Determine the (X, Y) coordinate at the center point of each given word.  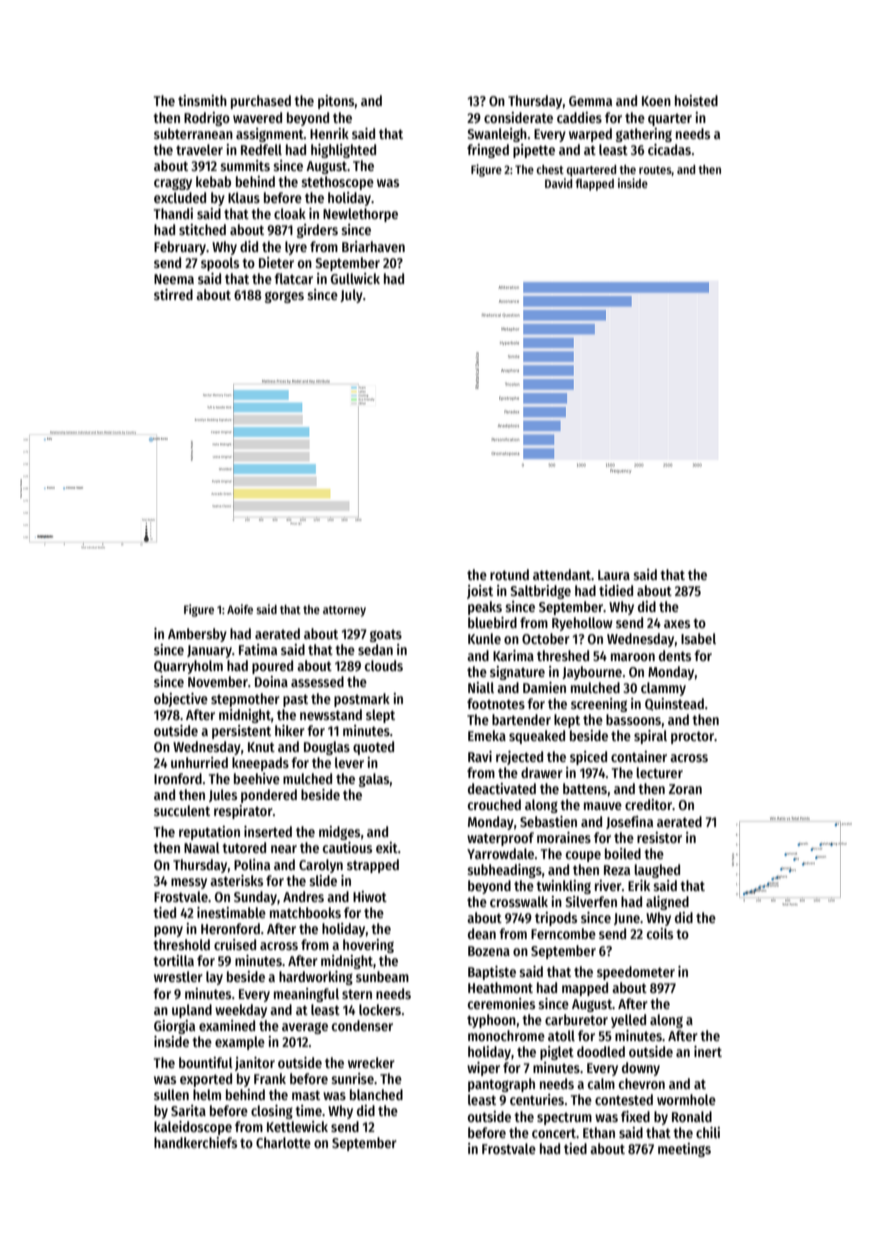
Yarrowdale (500, 853)
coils (660, 933)
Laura (614, 575)
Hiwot (370, 896)
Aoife (240, 609)
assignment (270, 135)
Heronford (230, 928)
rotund (509, 574)
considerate (518, 117)
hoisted (696, 100)
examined (227, 1025)
